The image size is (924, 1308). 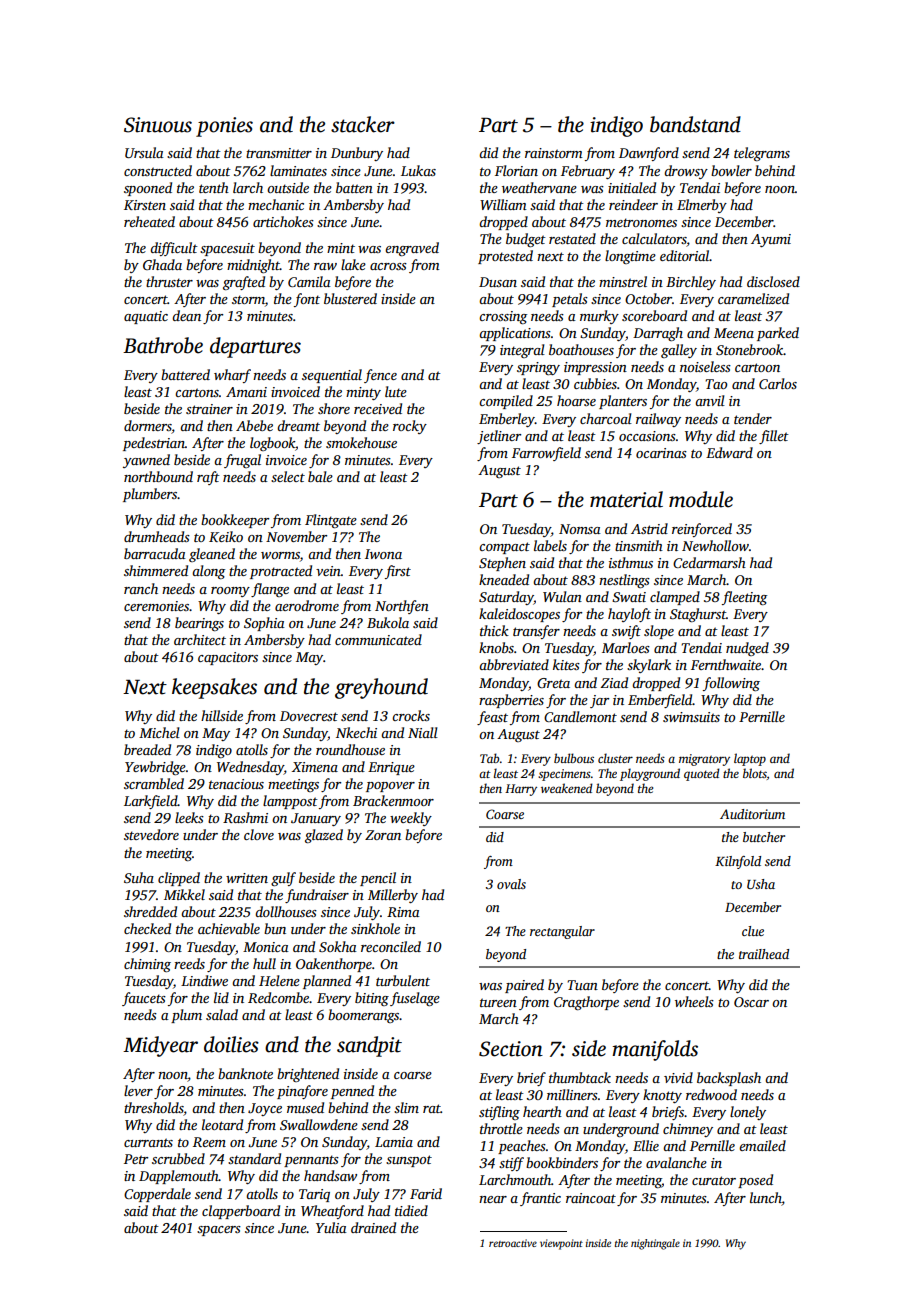 I want to click on Kilnfold, so click(x=738, y=862).
